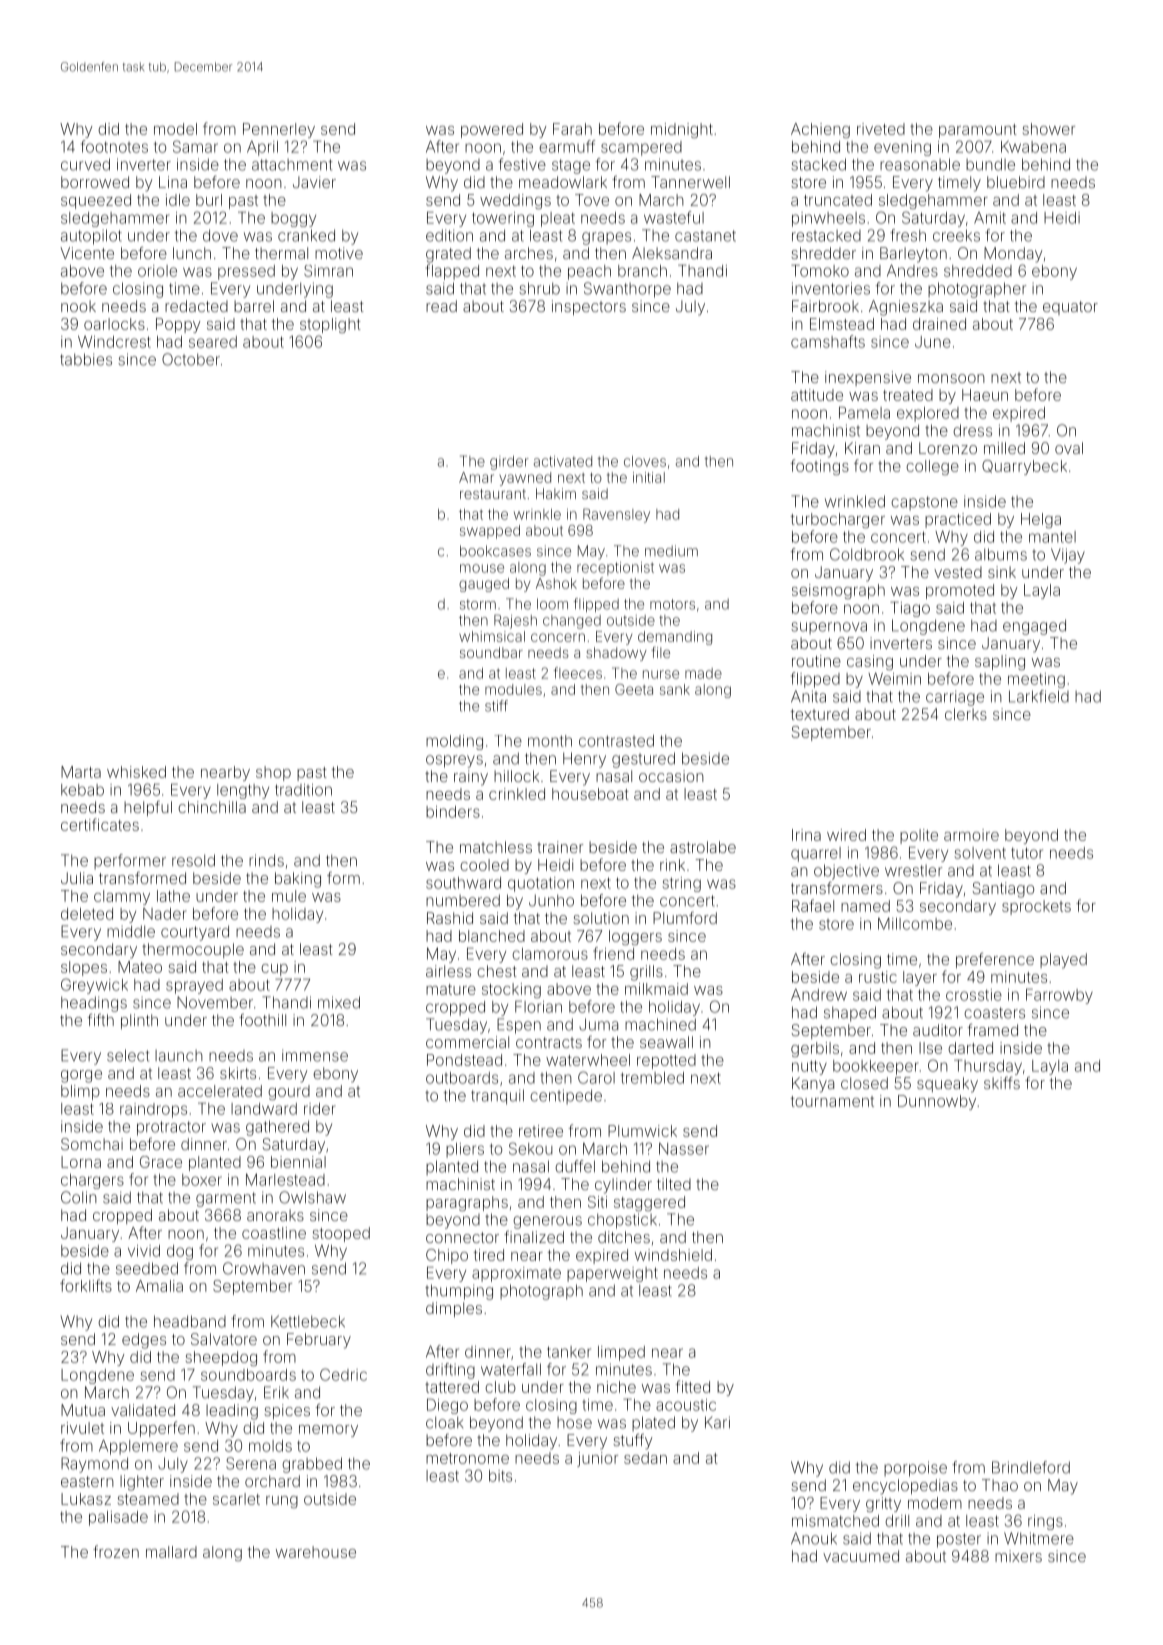 The height and width of the screenshot is (1645, 1163). What do you see at coordinates (978, 131) in the screenshot?
I see `paramount` at bounding box center [978, 131].
